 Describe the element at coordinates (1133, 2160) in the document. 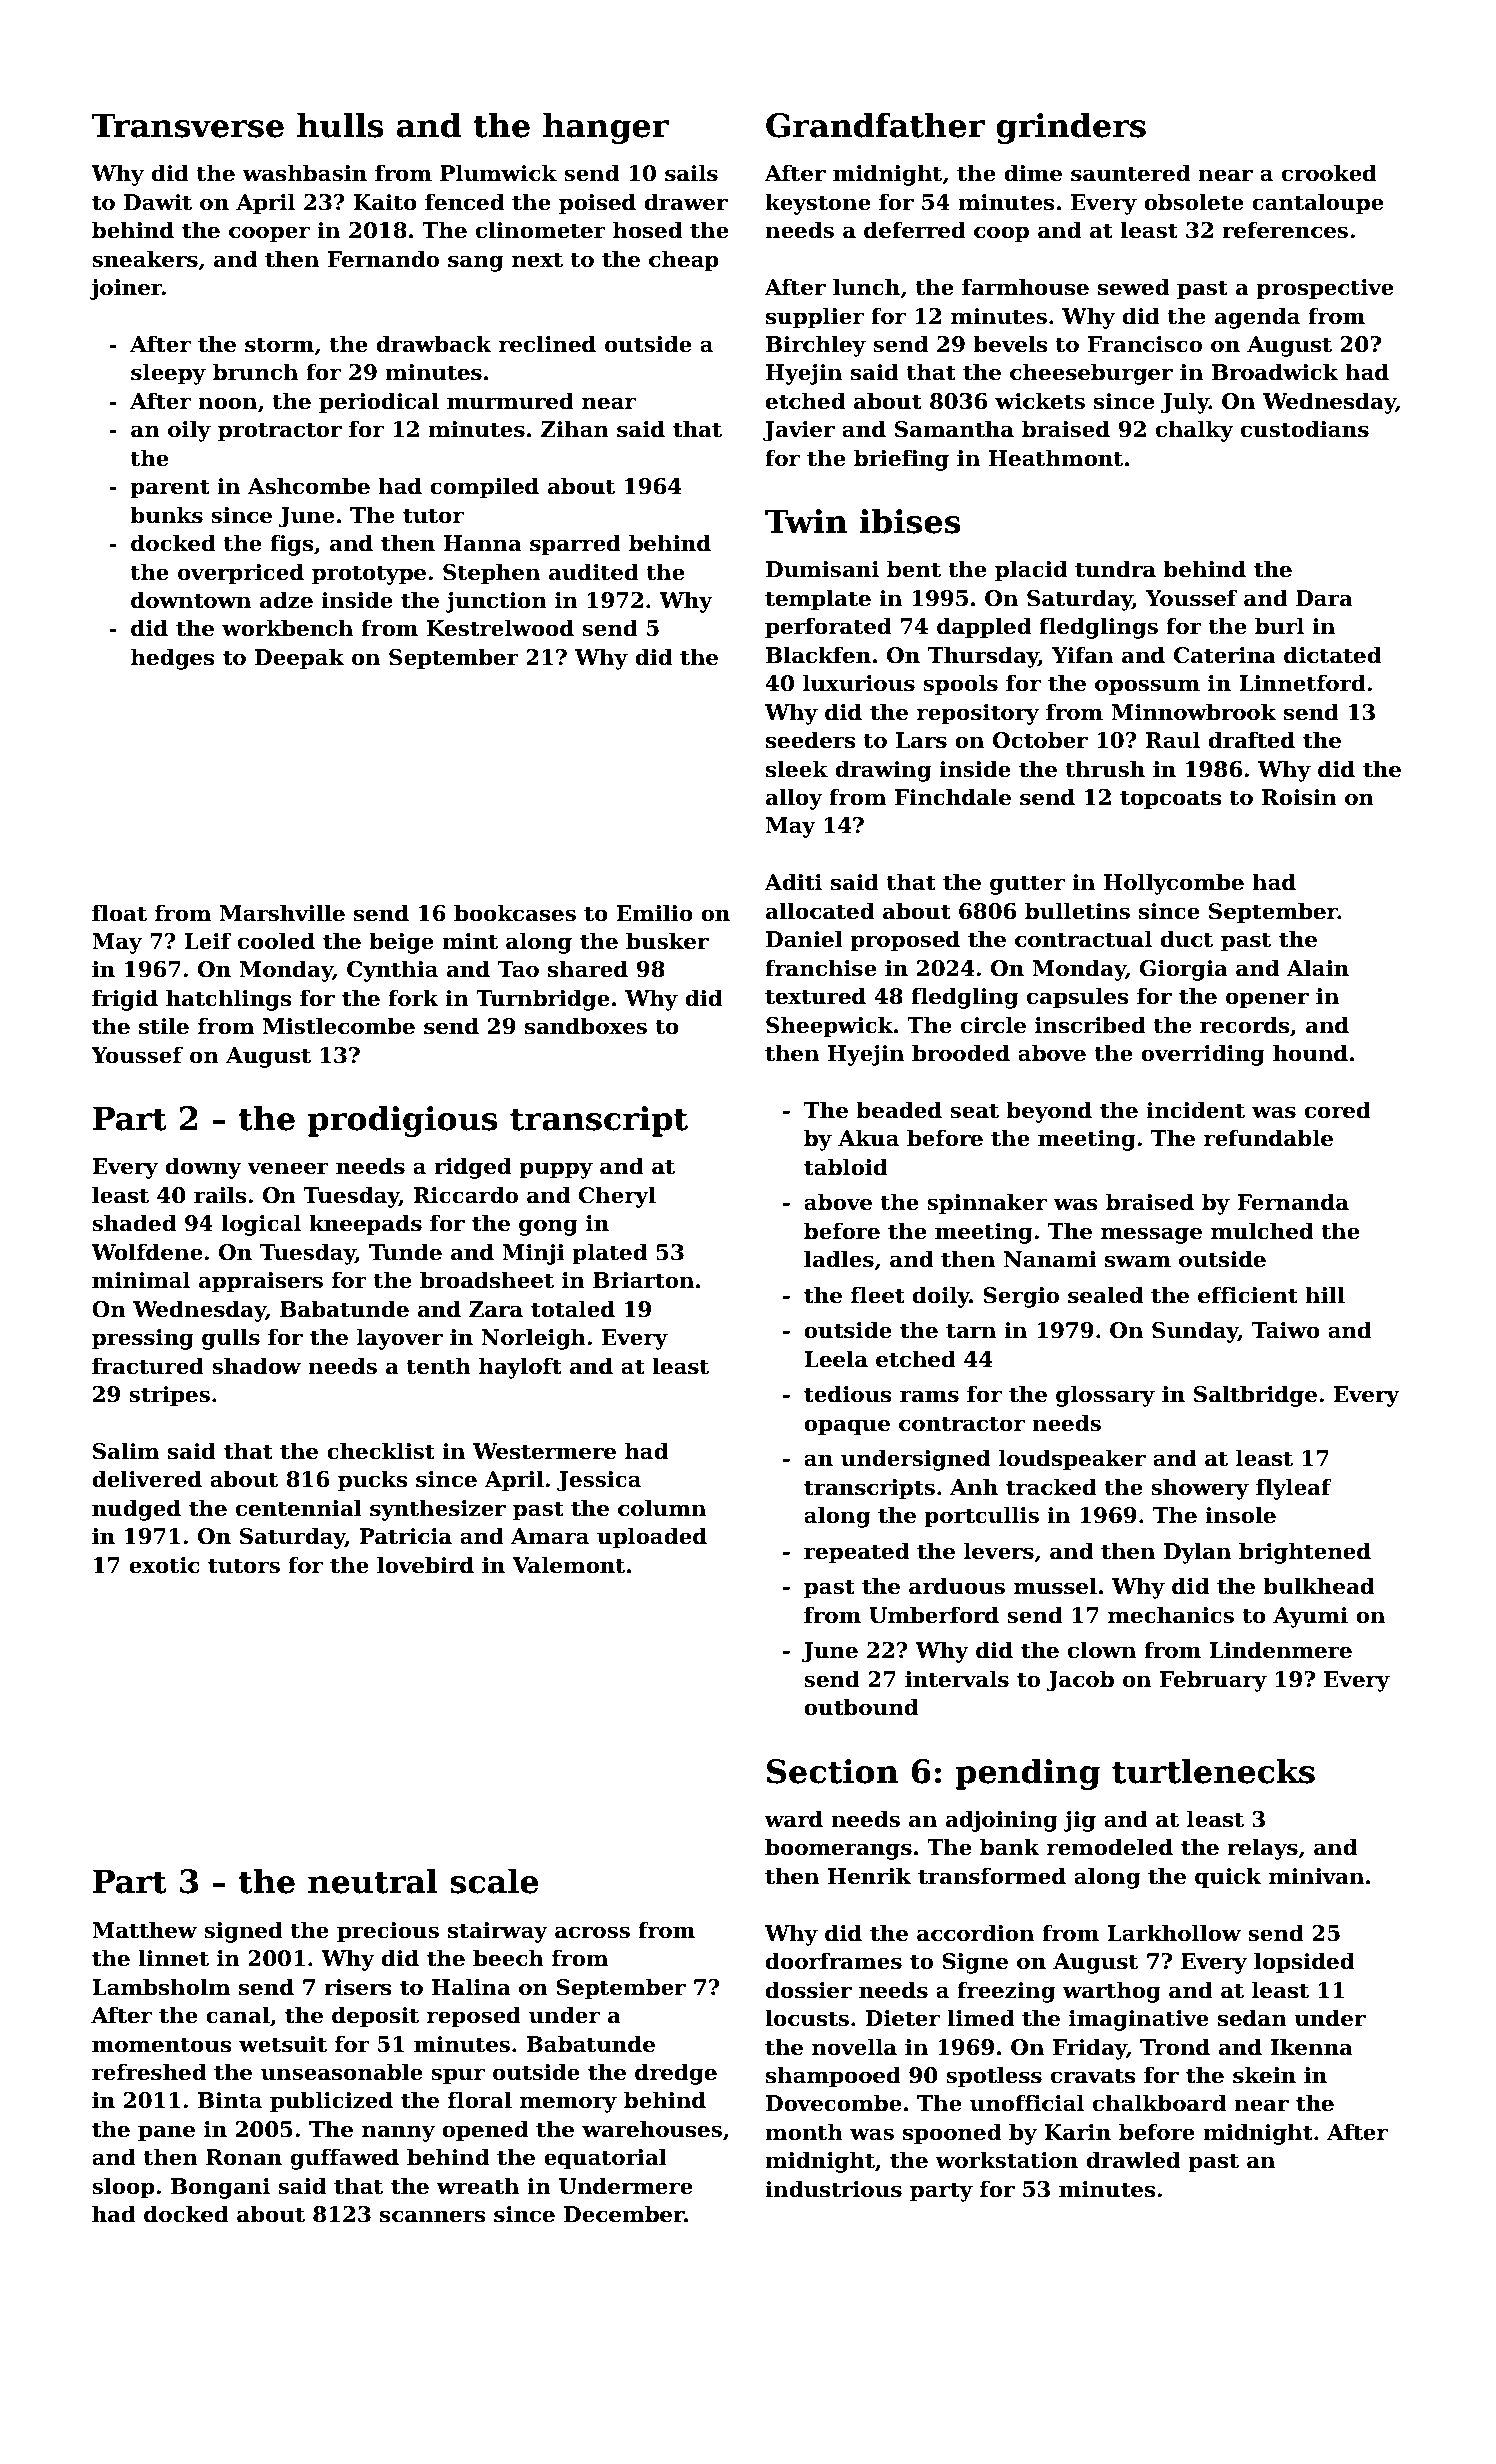

I see `drawled` at that location.
